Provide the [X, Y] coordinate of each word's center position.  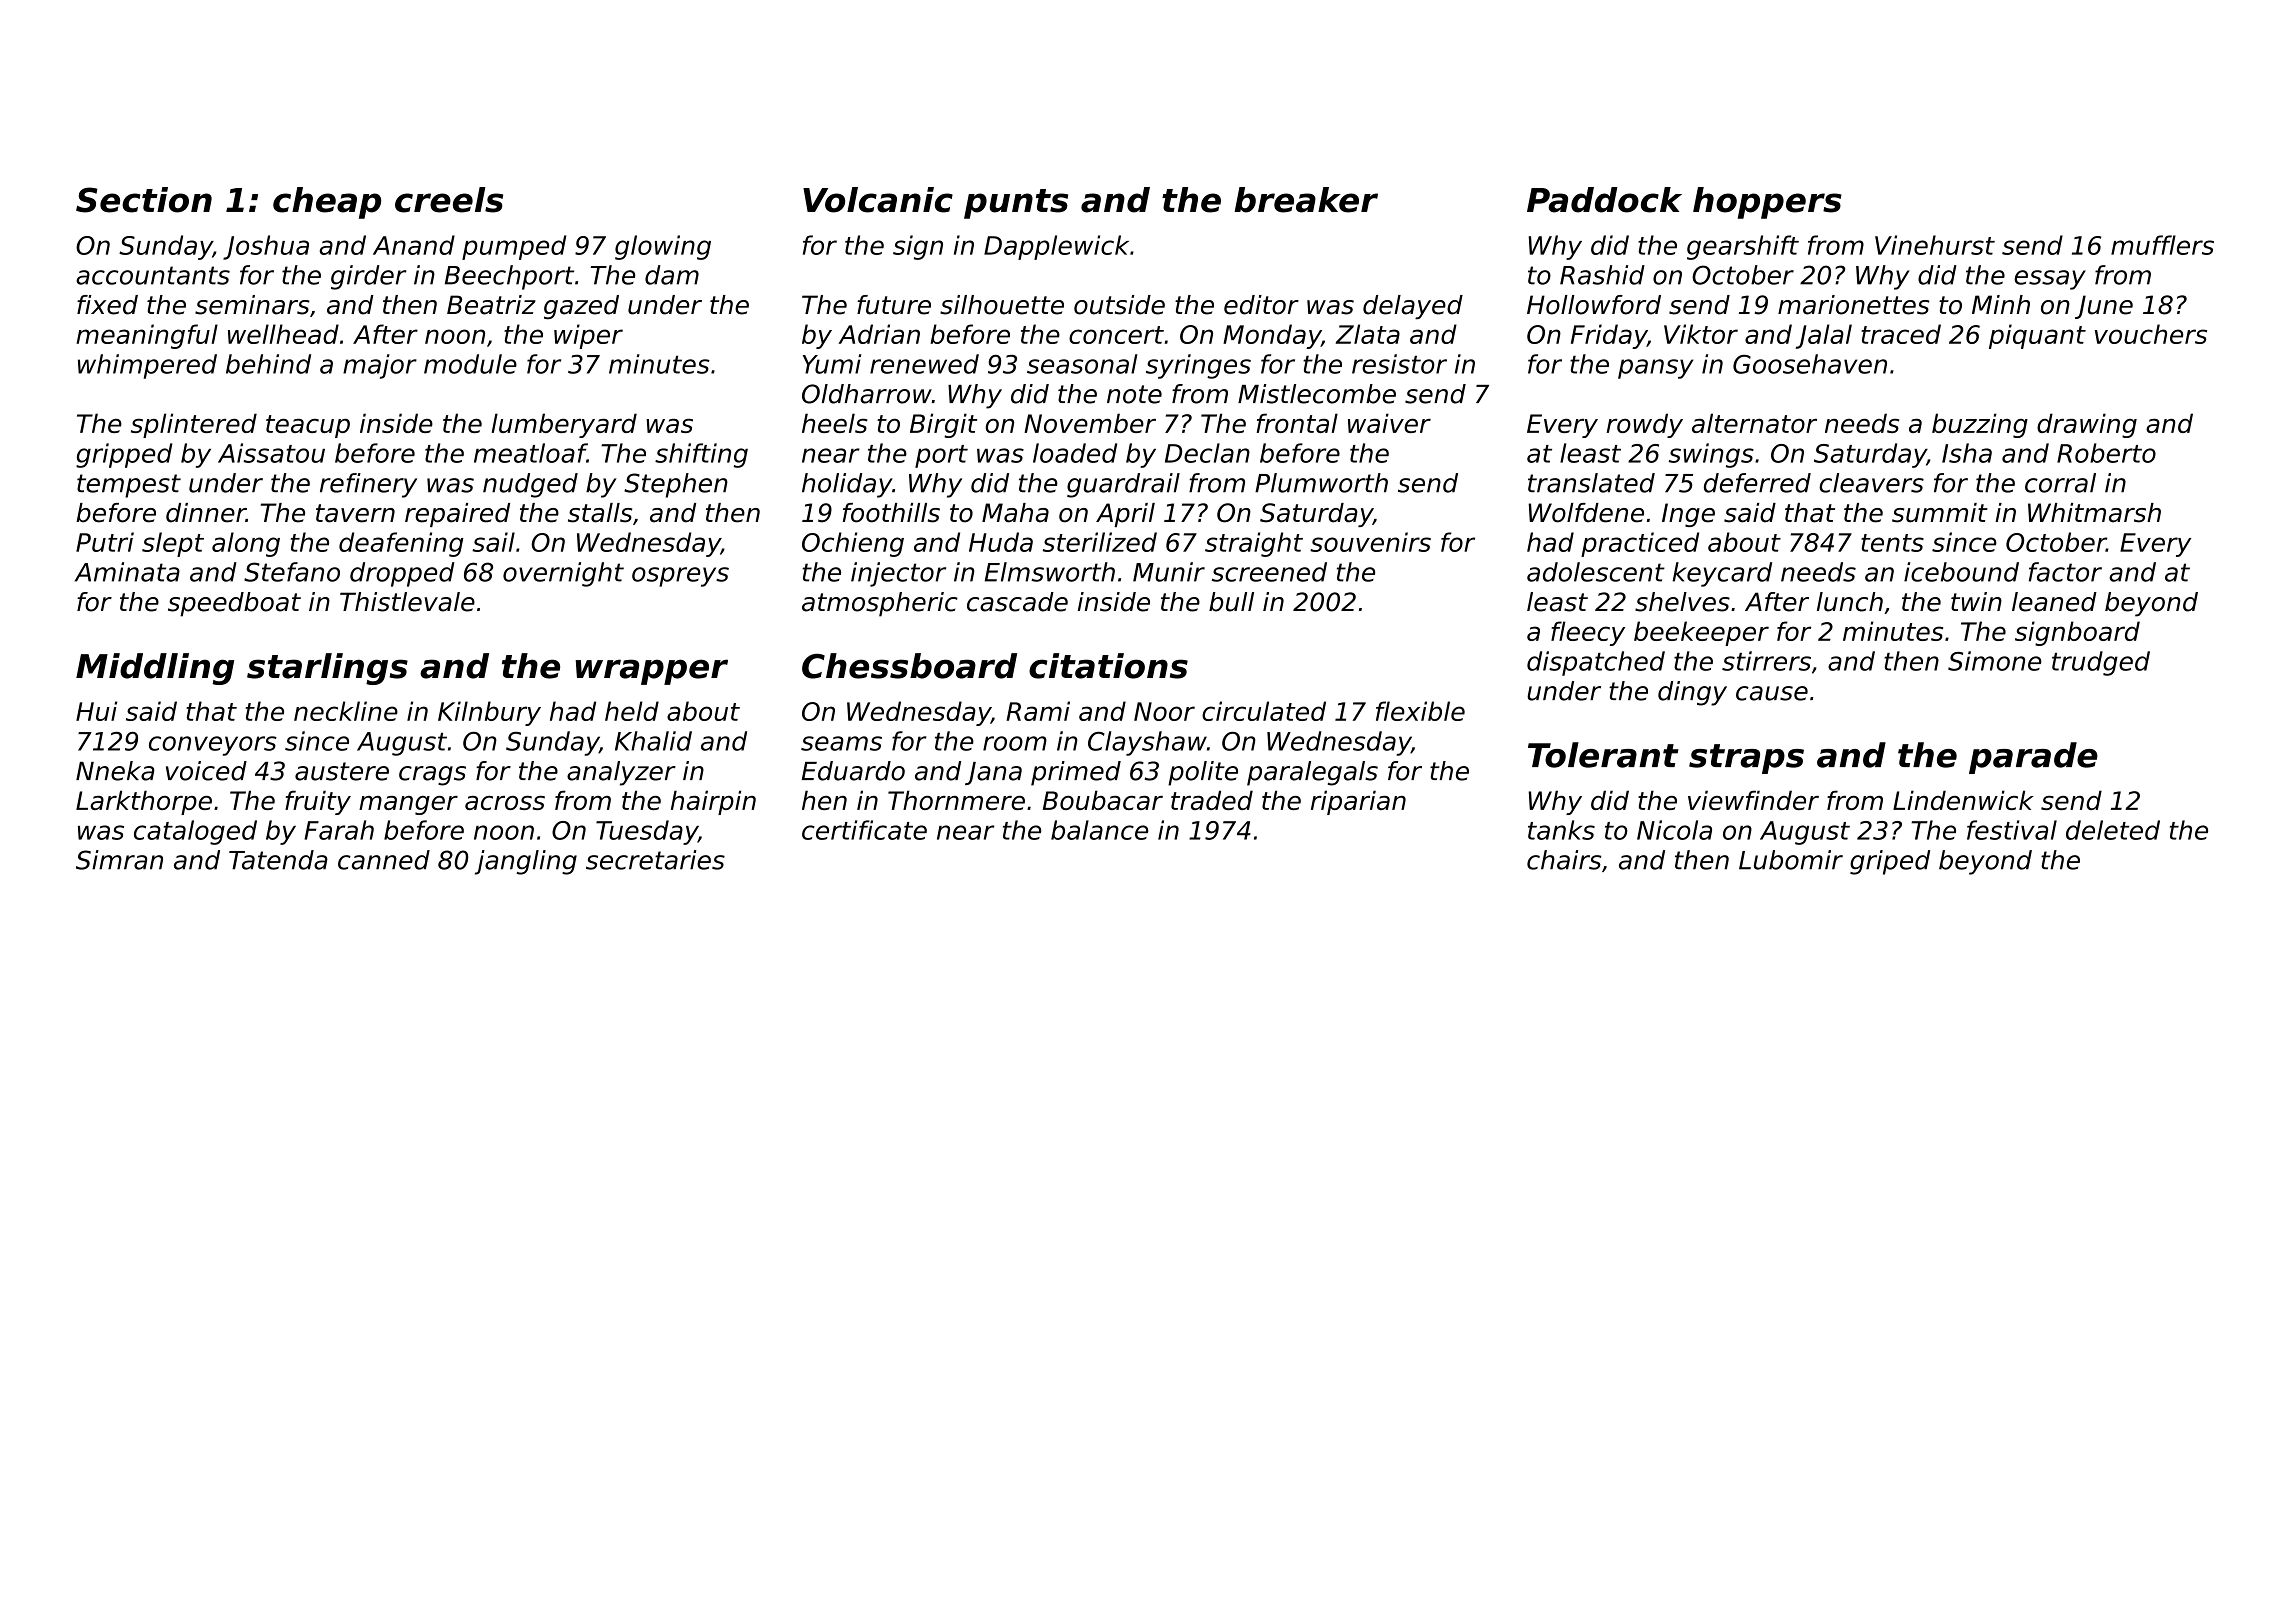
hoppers [1767, 203]
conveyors [213, 746]
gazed [581, 307]
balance [1099, 830]
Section [144, 200]
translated [1591, 483]
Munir [1169, 572]
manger [408, 805]
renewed [924, 364]
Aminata [127, 572]
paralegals [1312, 773]
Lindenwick [1963, 800]
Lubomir [1791, 860]
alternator [1754, 423]
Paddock [1604, 200]
